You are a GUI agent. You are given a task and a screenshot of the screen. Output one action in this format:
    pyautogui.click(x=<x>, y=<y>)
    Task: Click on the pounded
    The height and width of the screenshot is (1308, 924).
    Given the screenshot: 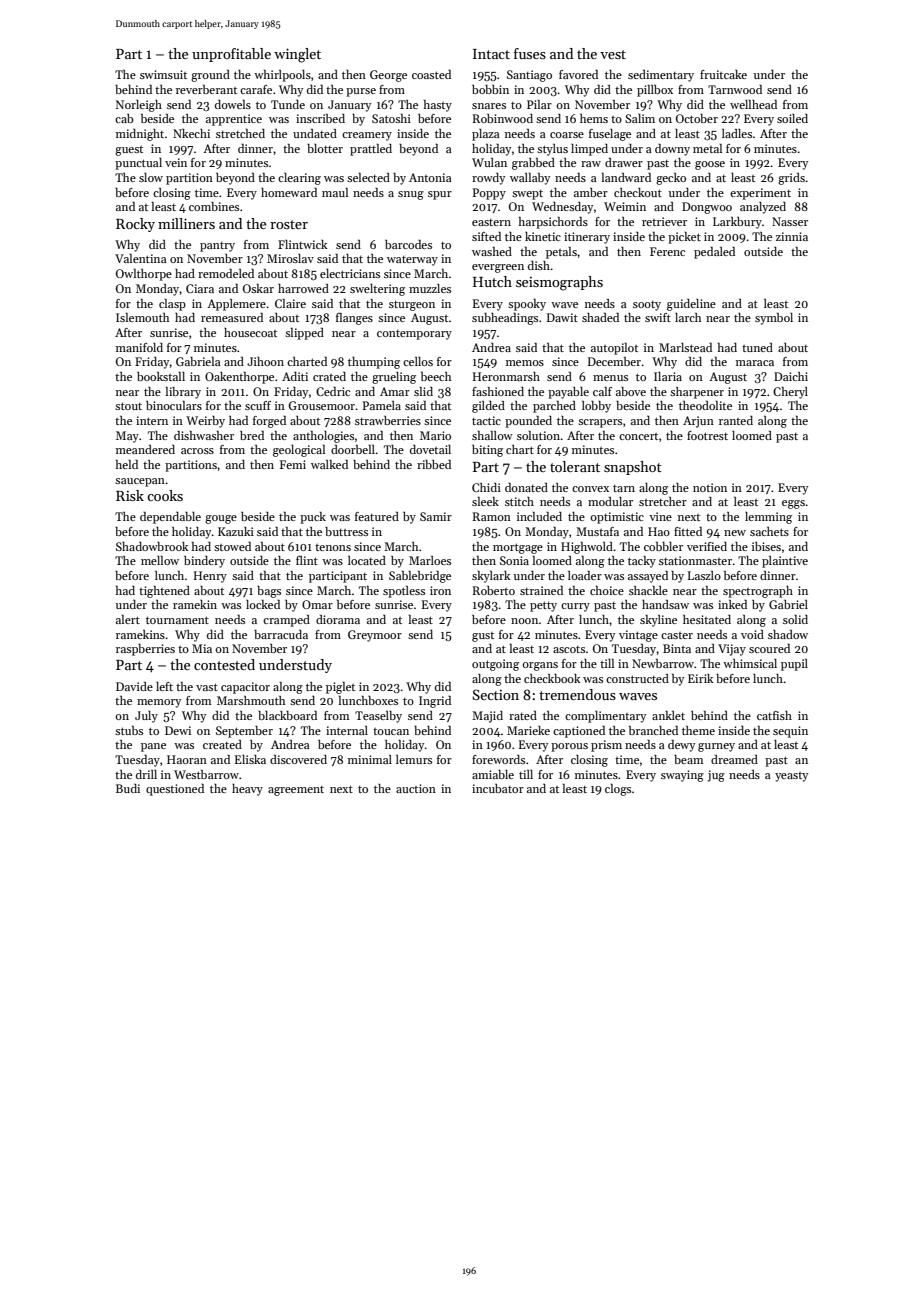 What is the action you would take?
    pyautogui.click(x=528, y=422)
